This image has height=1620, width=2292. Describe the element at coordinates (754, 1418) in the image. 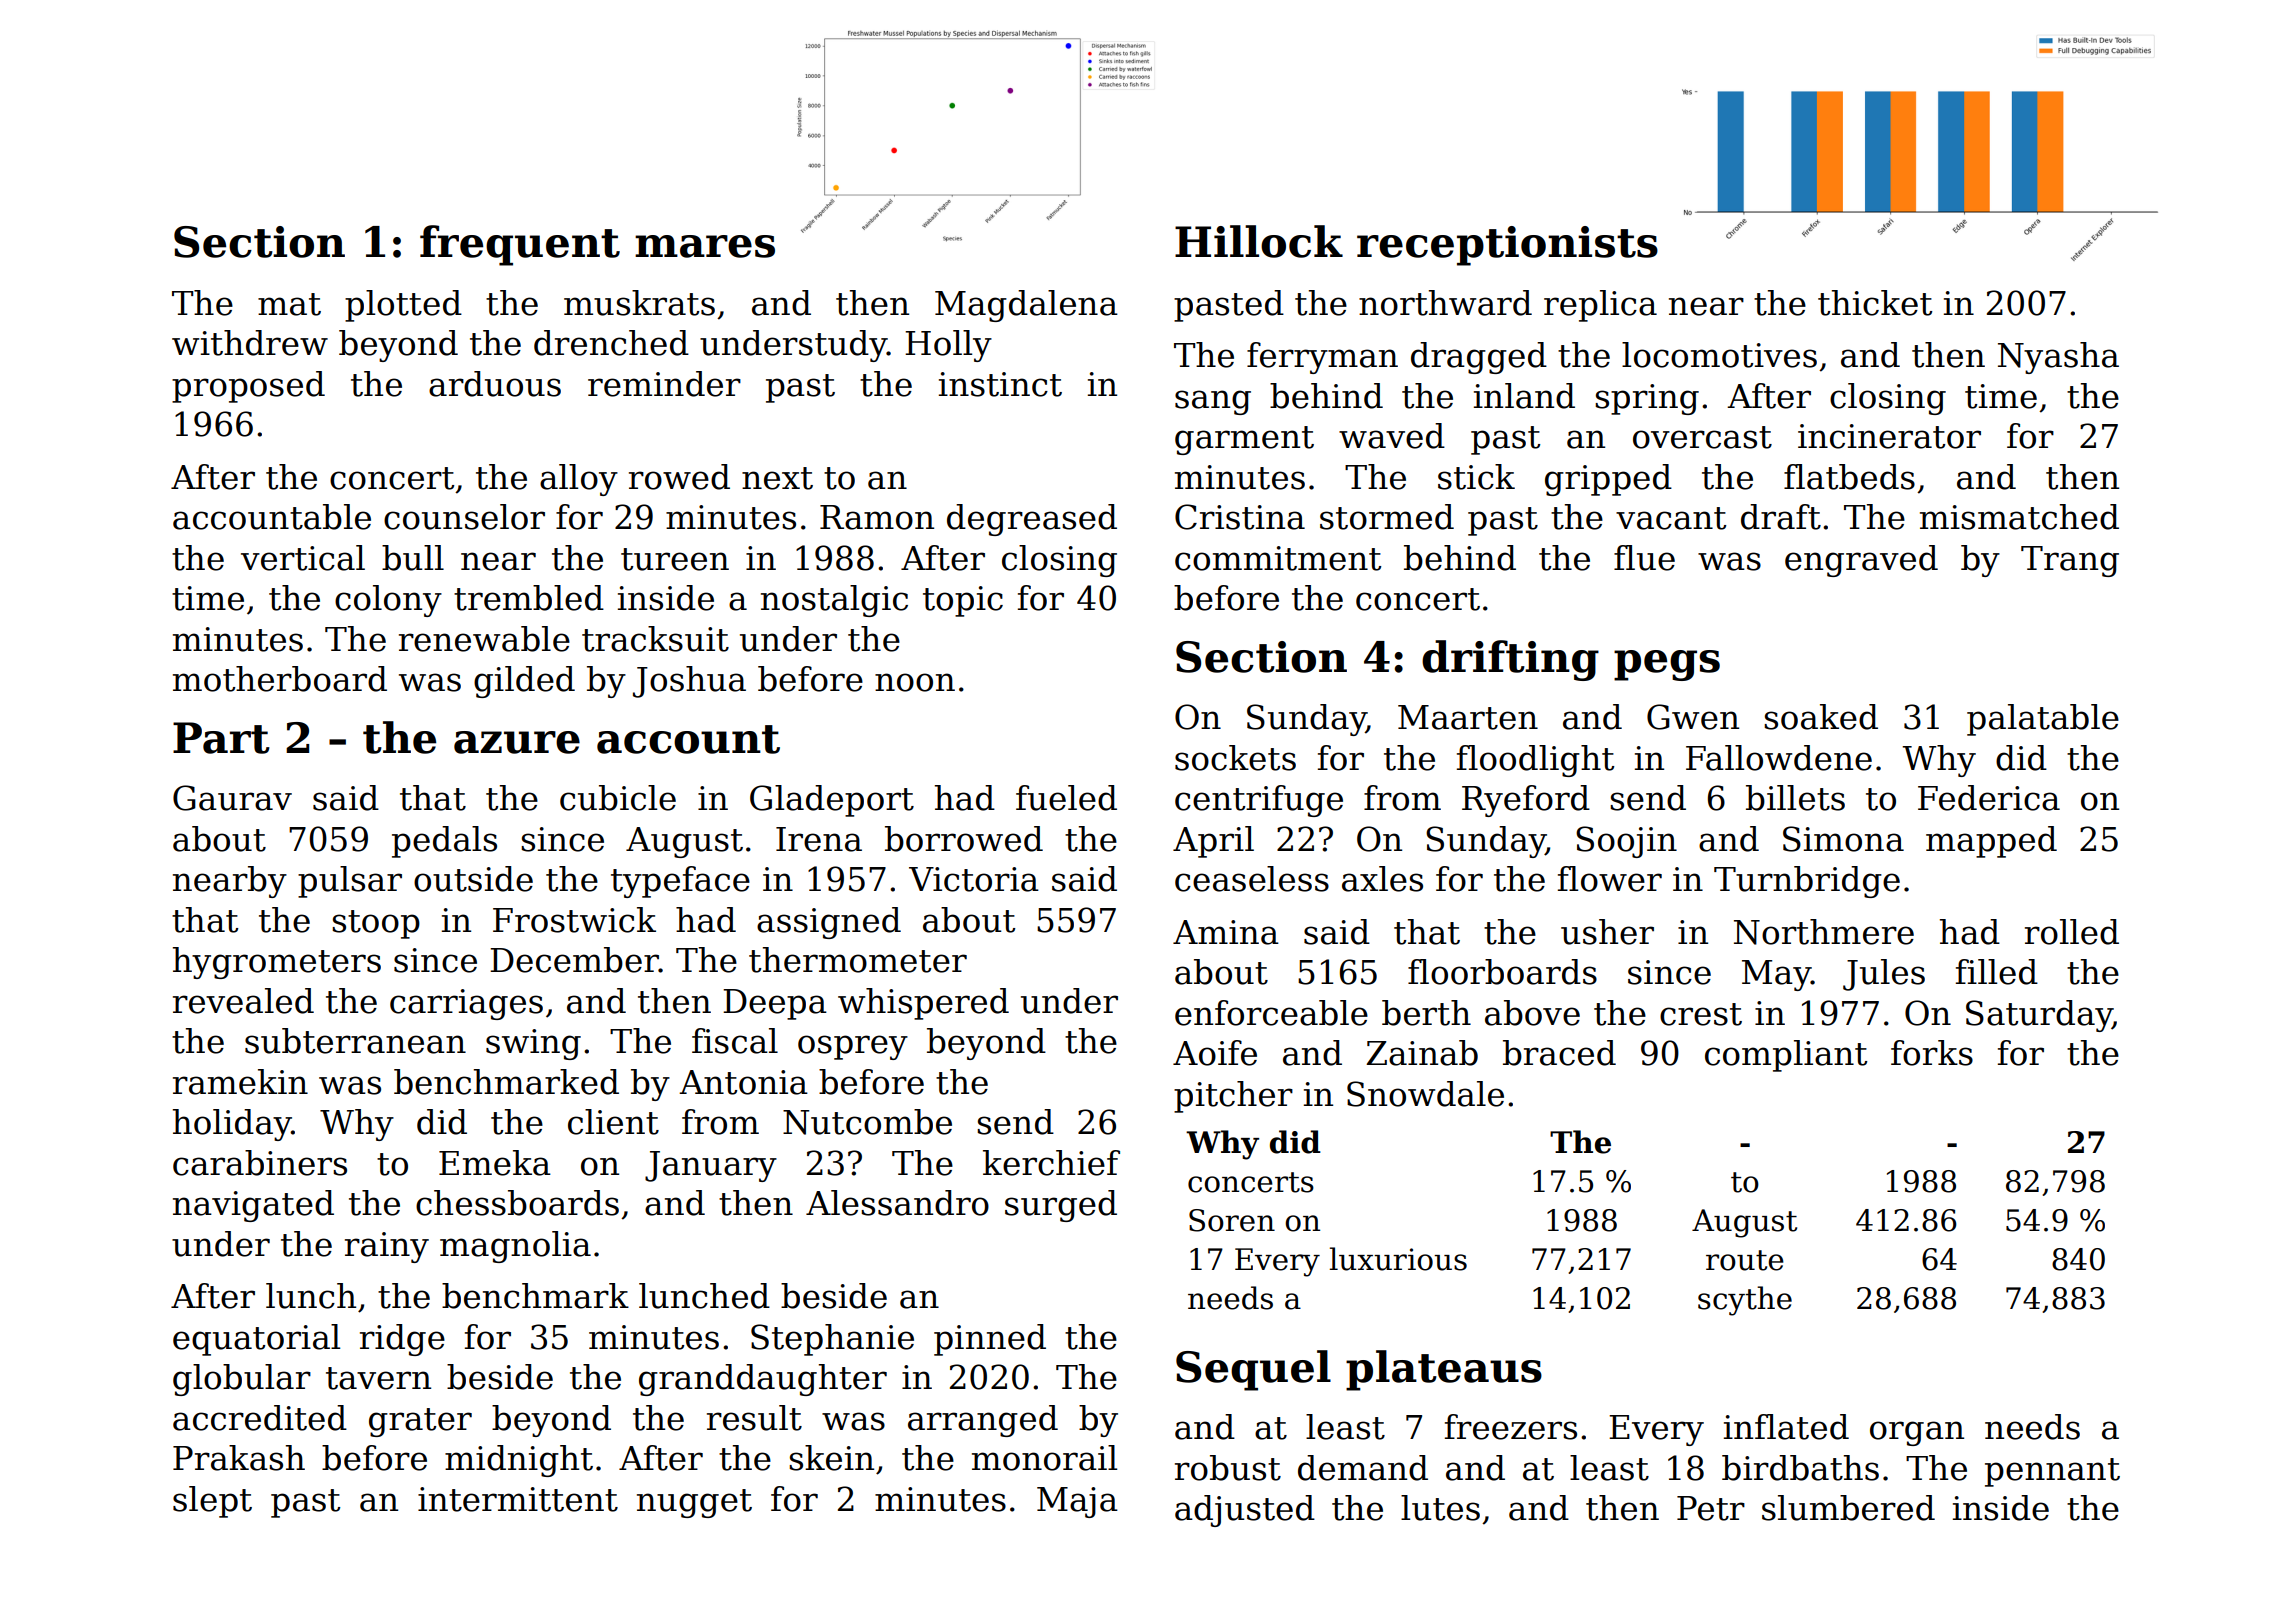

I see `result` at that location.
